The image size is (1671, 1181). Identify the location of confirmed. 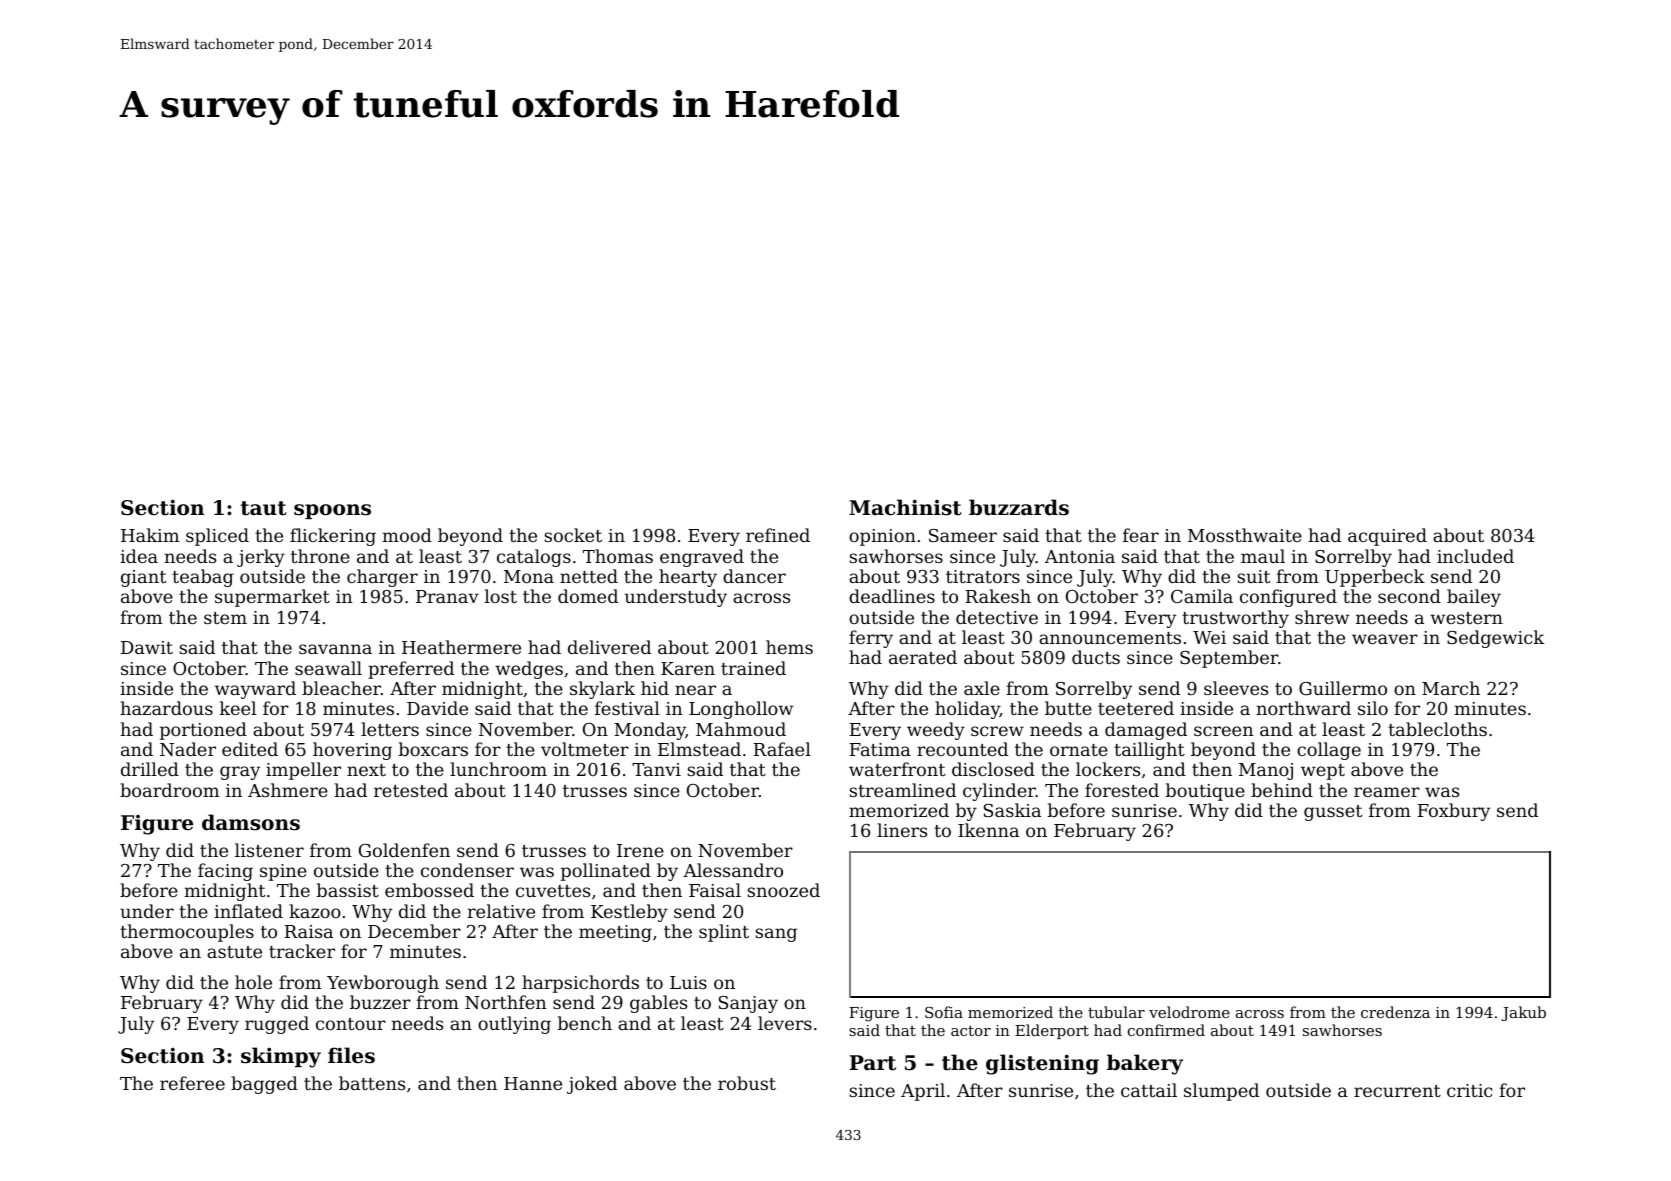
(1166, 1030).
